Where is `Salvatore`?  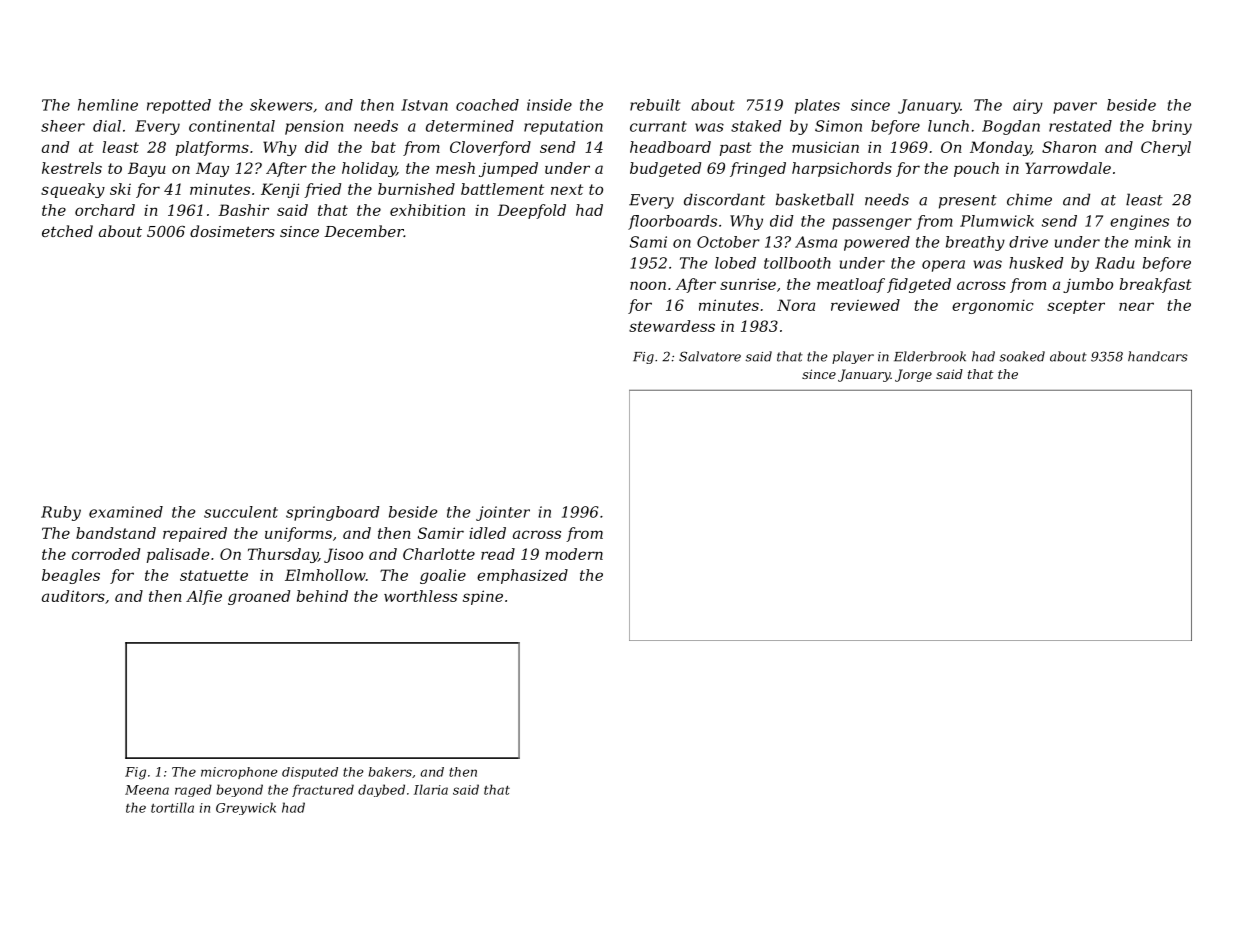 Salvatore is located at coordinates (710, 356).
